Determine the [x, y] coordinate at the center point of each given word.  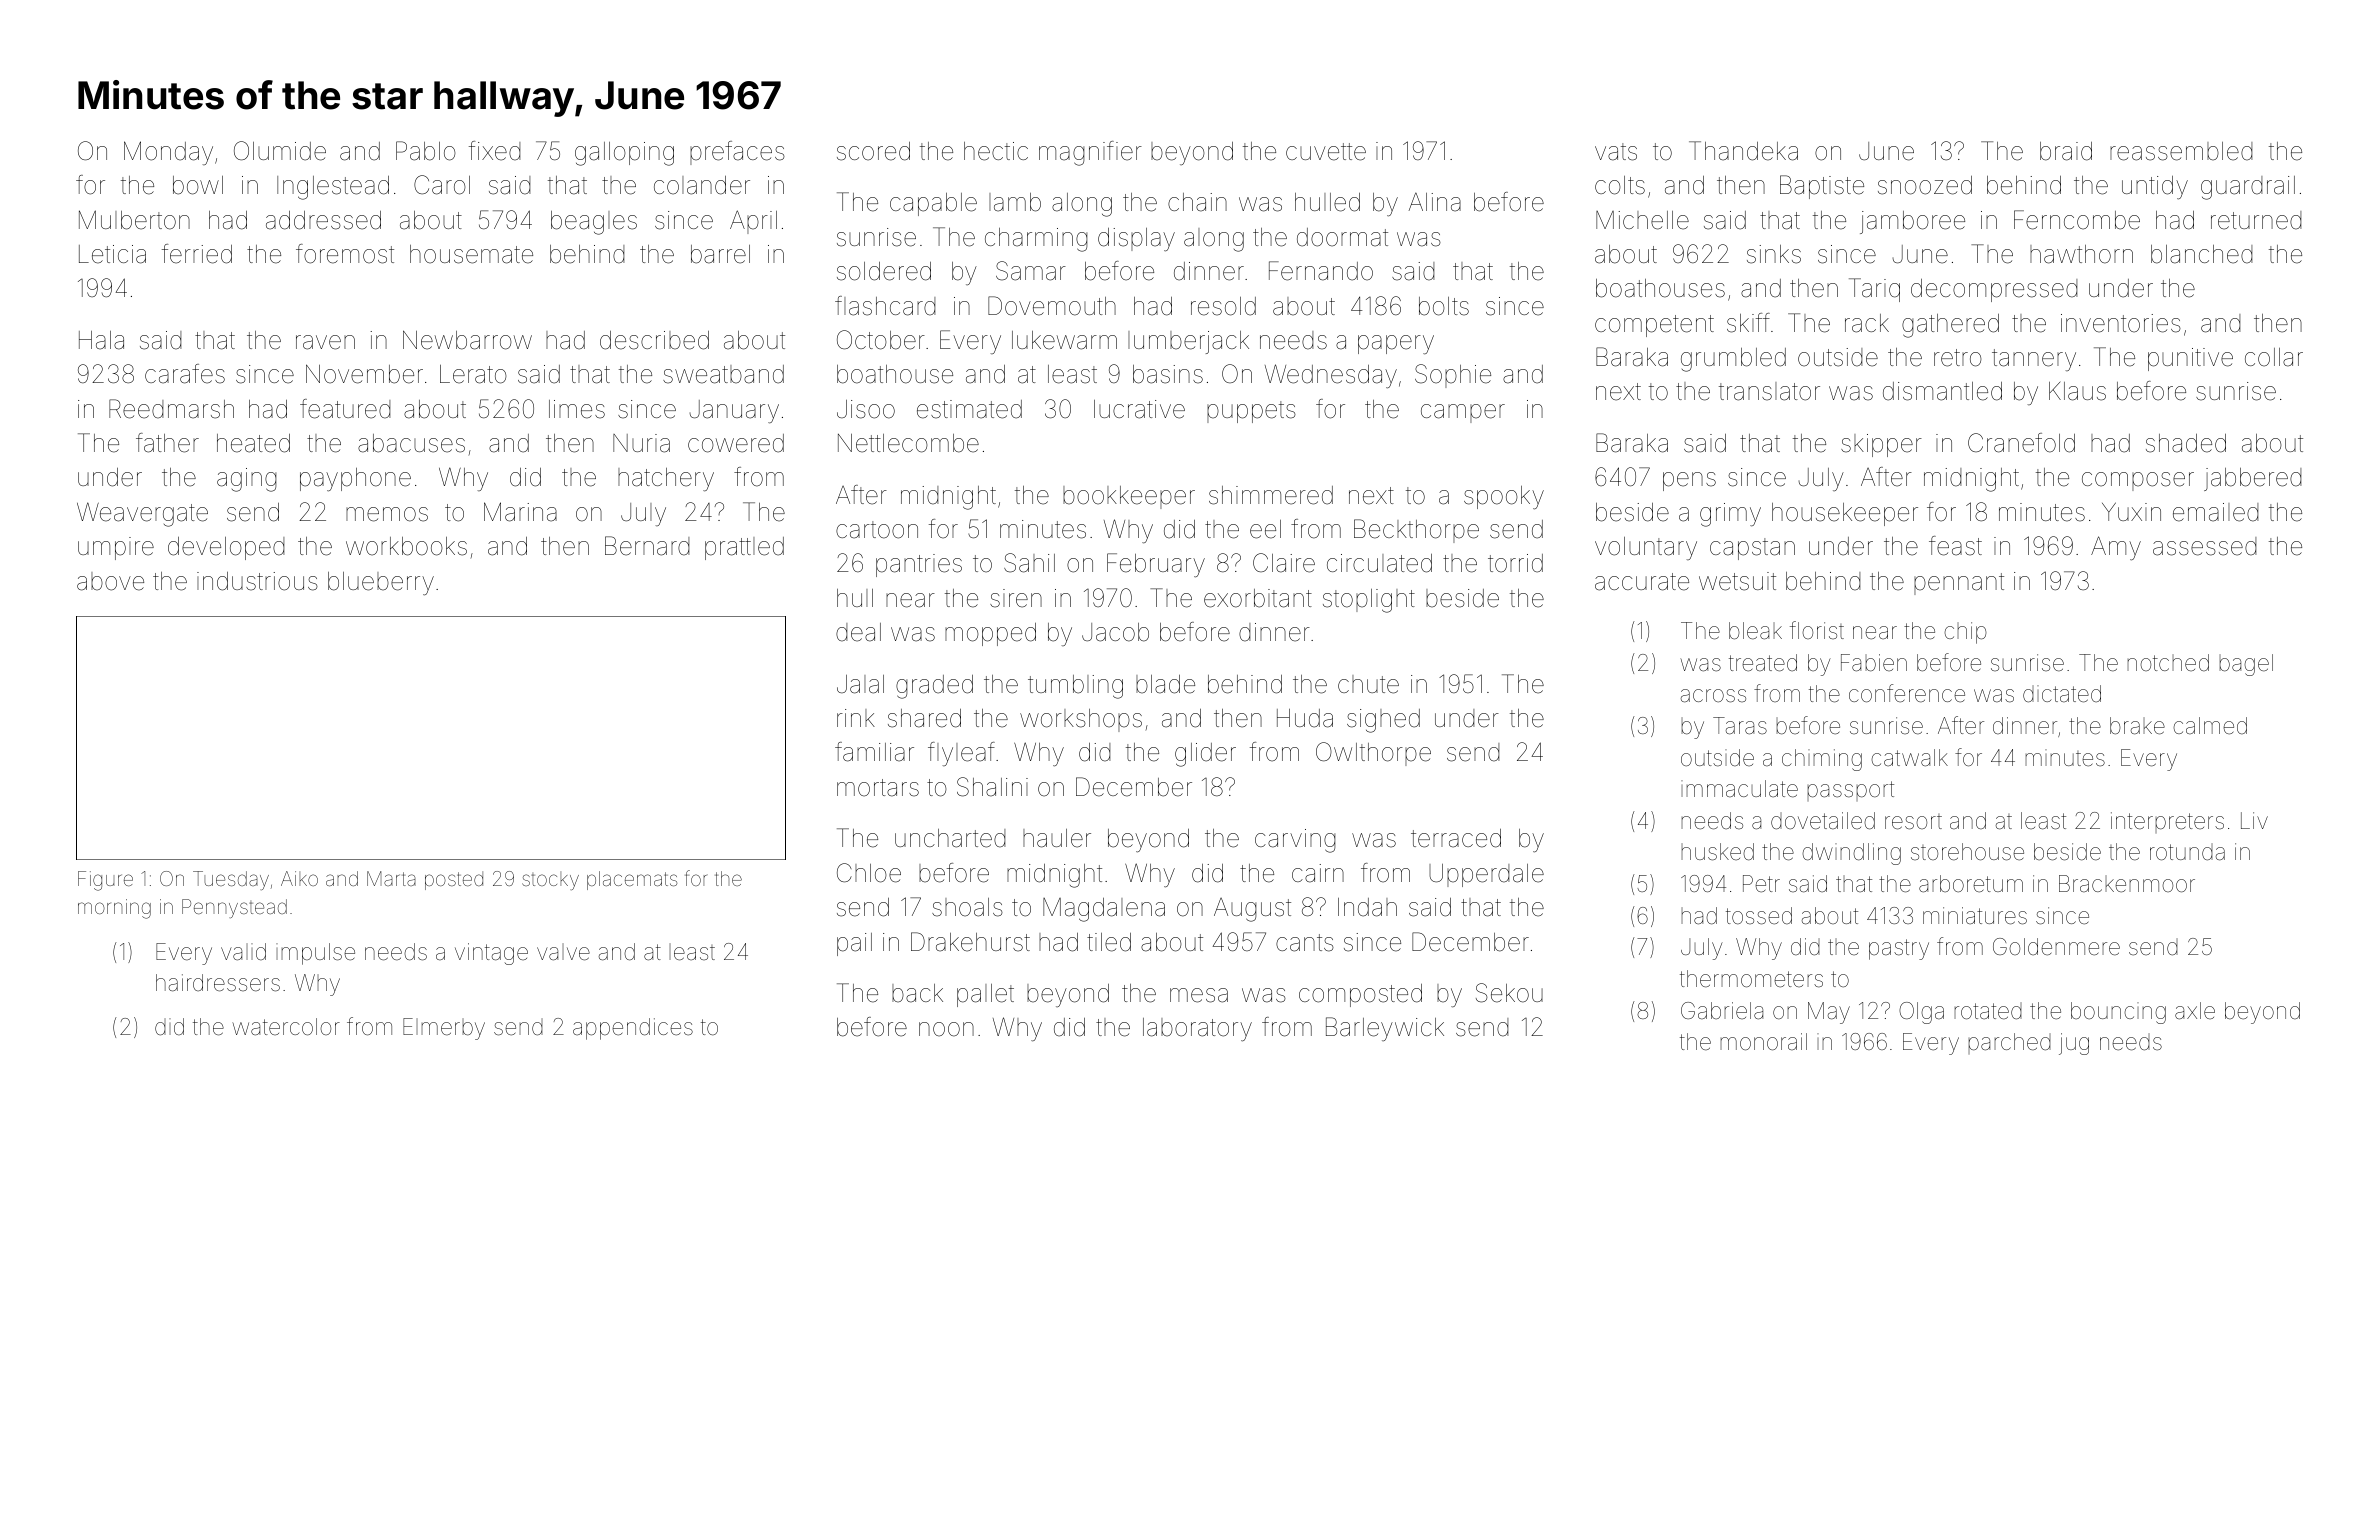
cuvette [1326, 152]
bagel [2246, 665]
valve [563, 952]
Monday [168, 153]
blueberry [381, 584]
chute [1368, 684]
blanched [2202, 254]
